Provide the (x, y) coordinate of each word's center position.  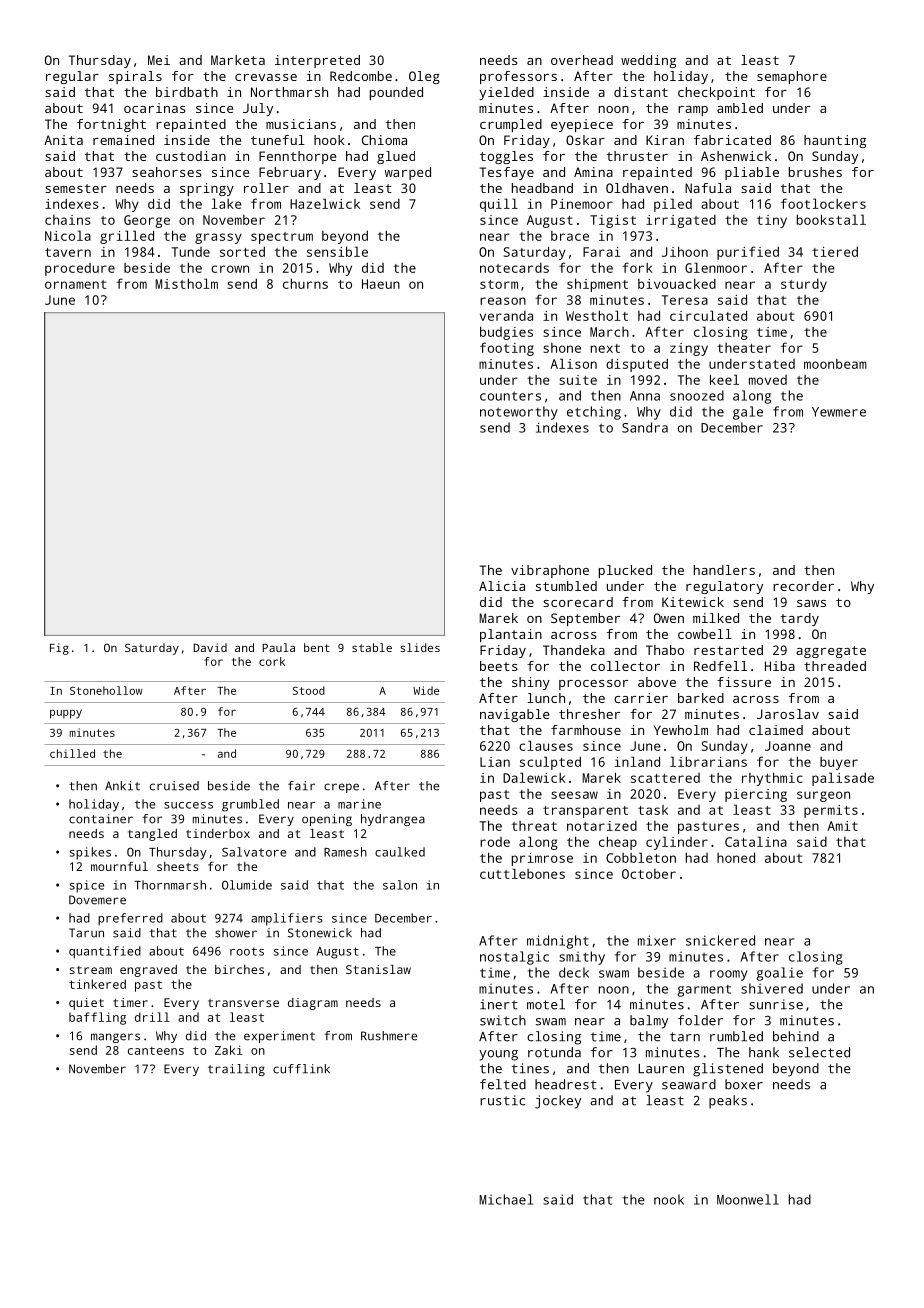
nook (669, 1199)
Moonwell (748, 1199)
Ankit (122, 786)
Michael (506, 1199)
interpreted (317, 61)
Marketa (238, 60)
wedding (648, 61)
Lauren (661, 1069)
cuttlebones (522, 873)
